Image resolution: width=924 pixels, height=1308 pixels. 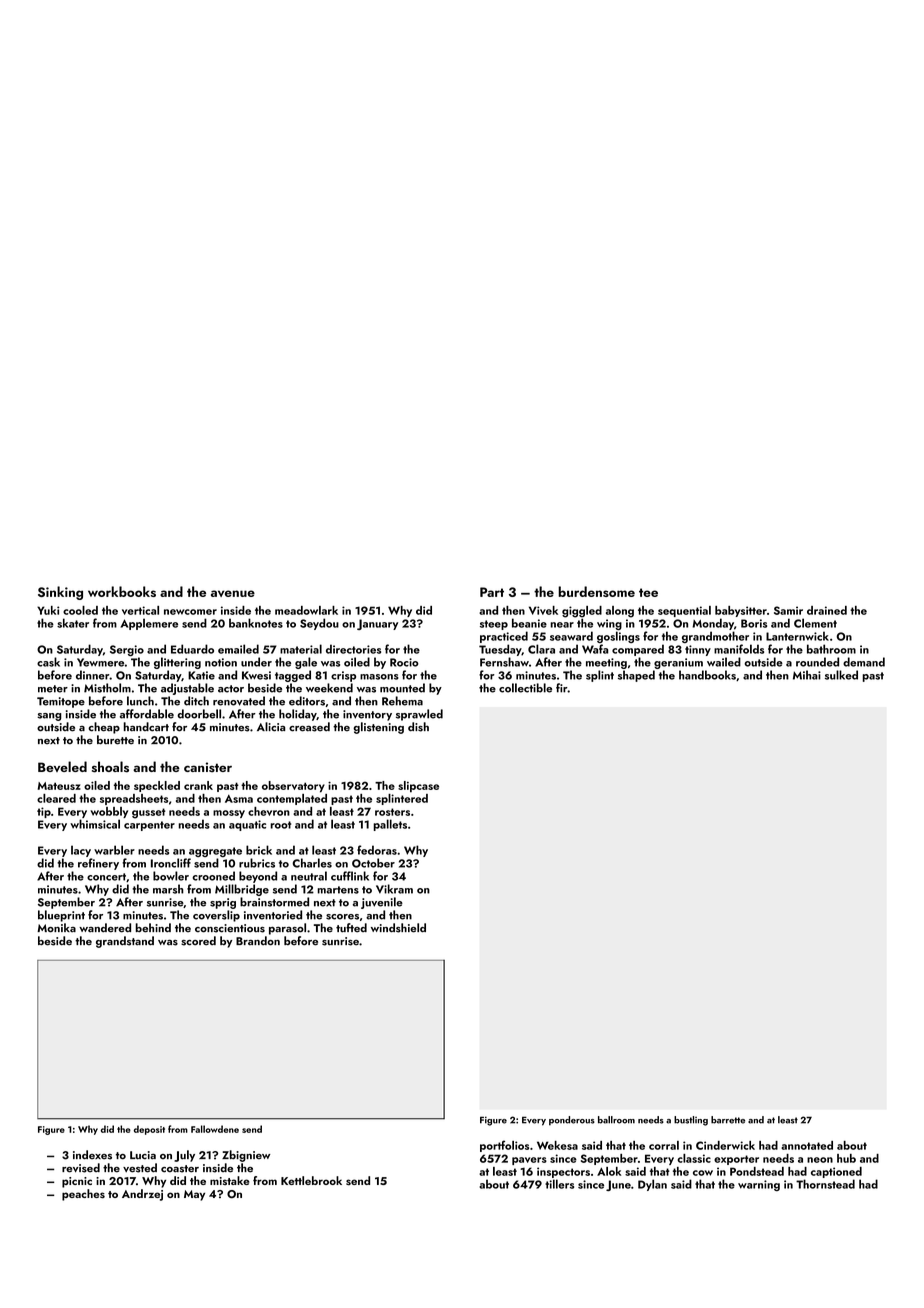 What do you see at coordinates (394, 889) in the document?
I see `Vikram` at bounding box center [394, 889].
